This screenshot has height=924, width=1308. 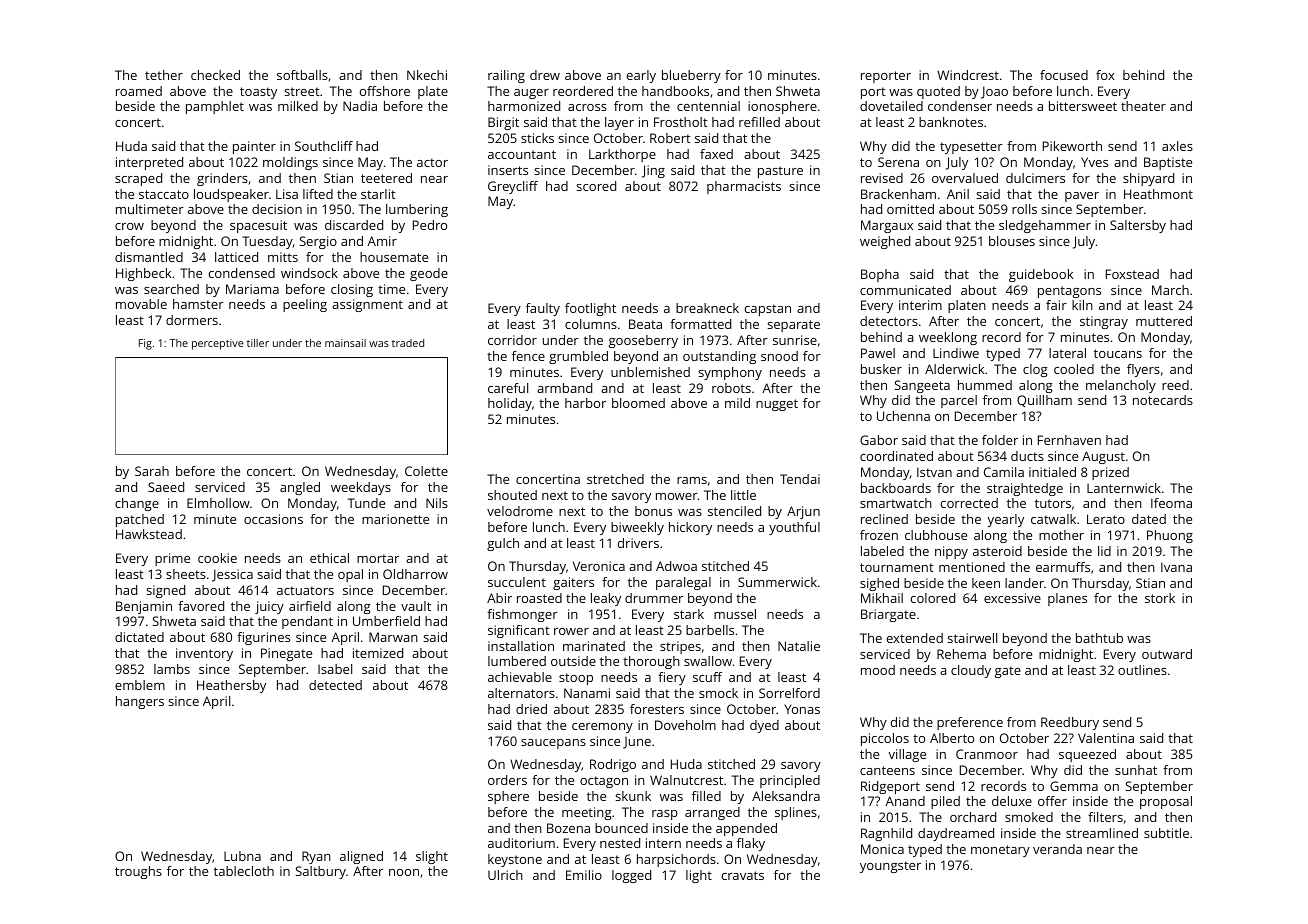 What do you see at coordinates (686, 780) in the screenshot?
I see `Walnutcrest` at bounding box center [686, 780].
